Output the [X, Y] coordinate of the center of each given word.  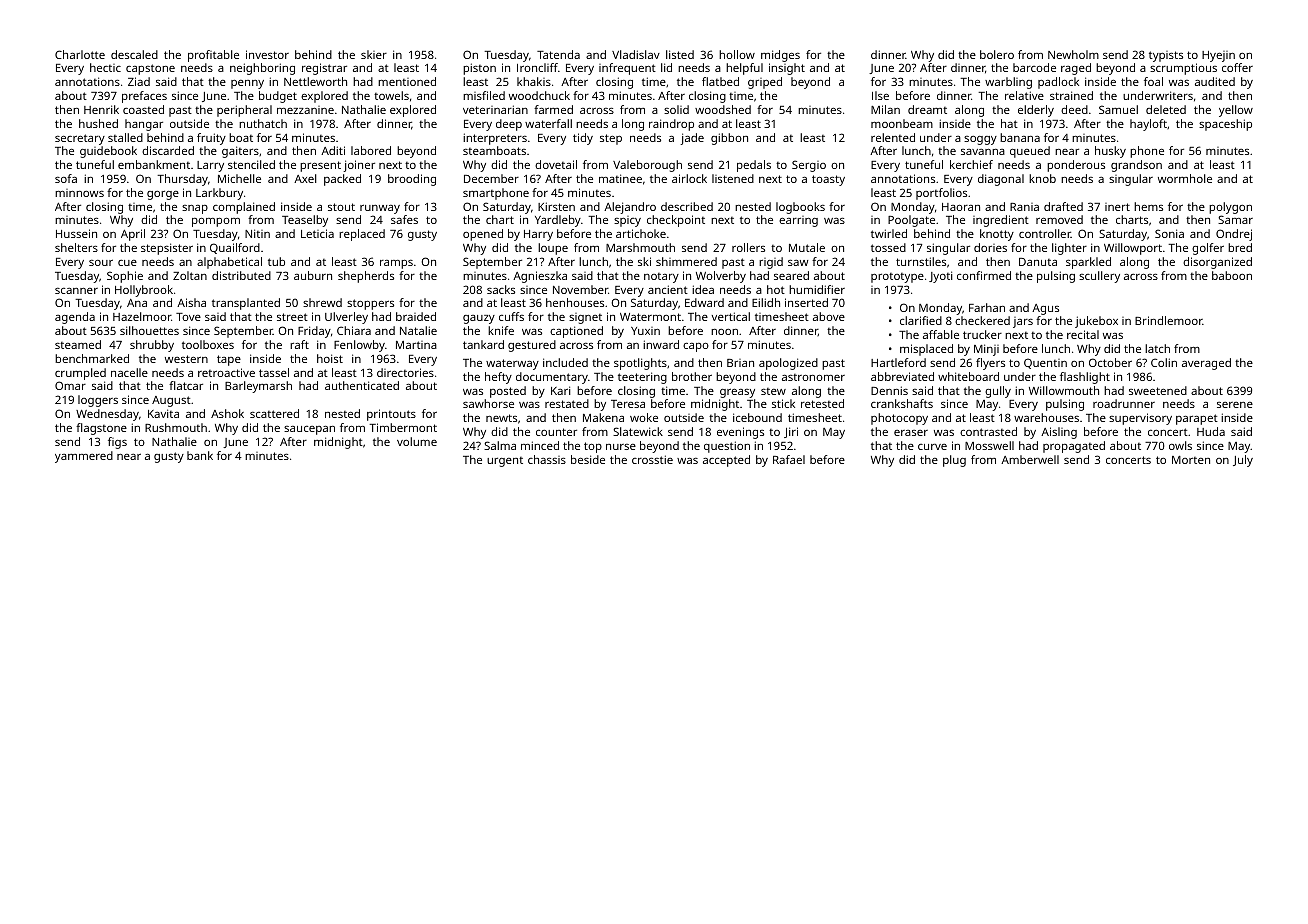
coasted [143, 109]
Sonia [1169, 233]
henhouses [575, 302]
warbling [1008, 83]
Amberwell [1030, 459]
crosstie [652, 459]
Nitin [257, 233]
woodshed [723, 109]
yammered [84, 457]
